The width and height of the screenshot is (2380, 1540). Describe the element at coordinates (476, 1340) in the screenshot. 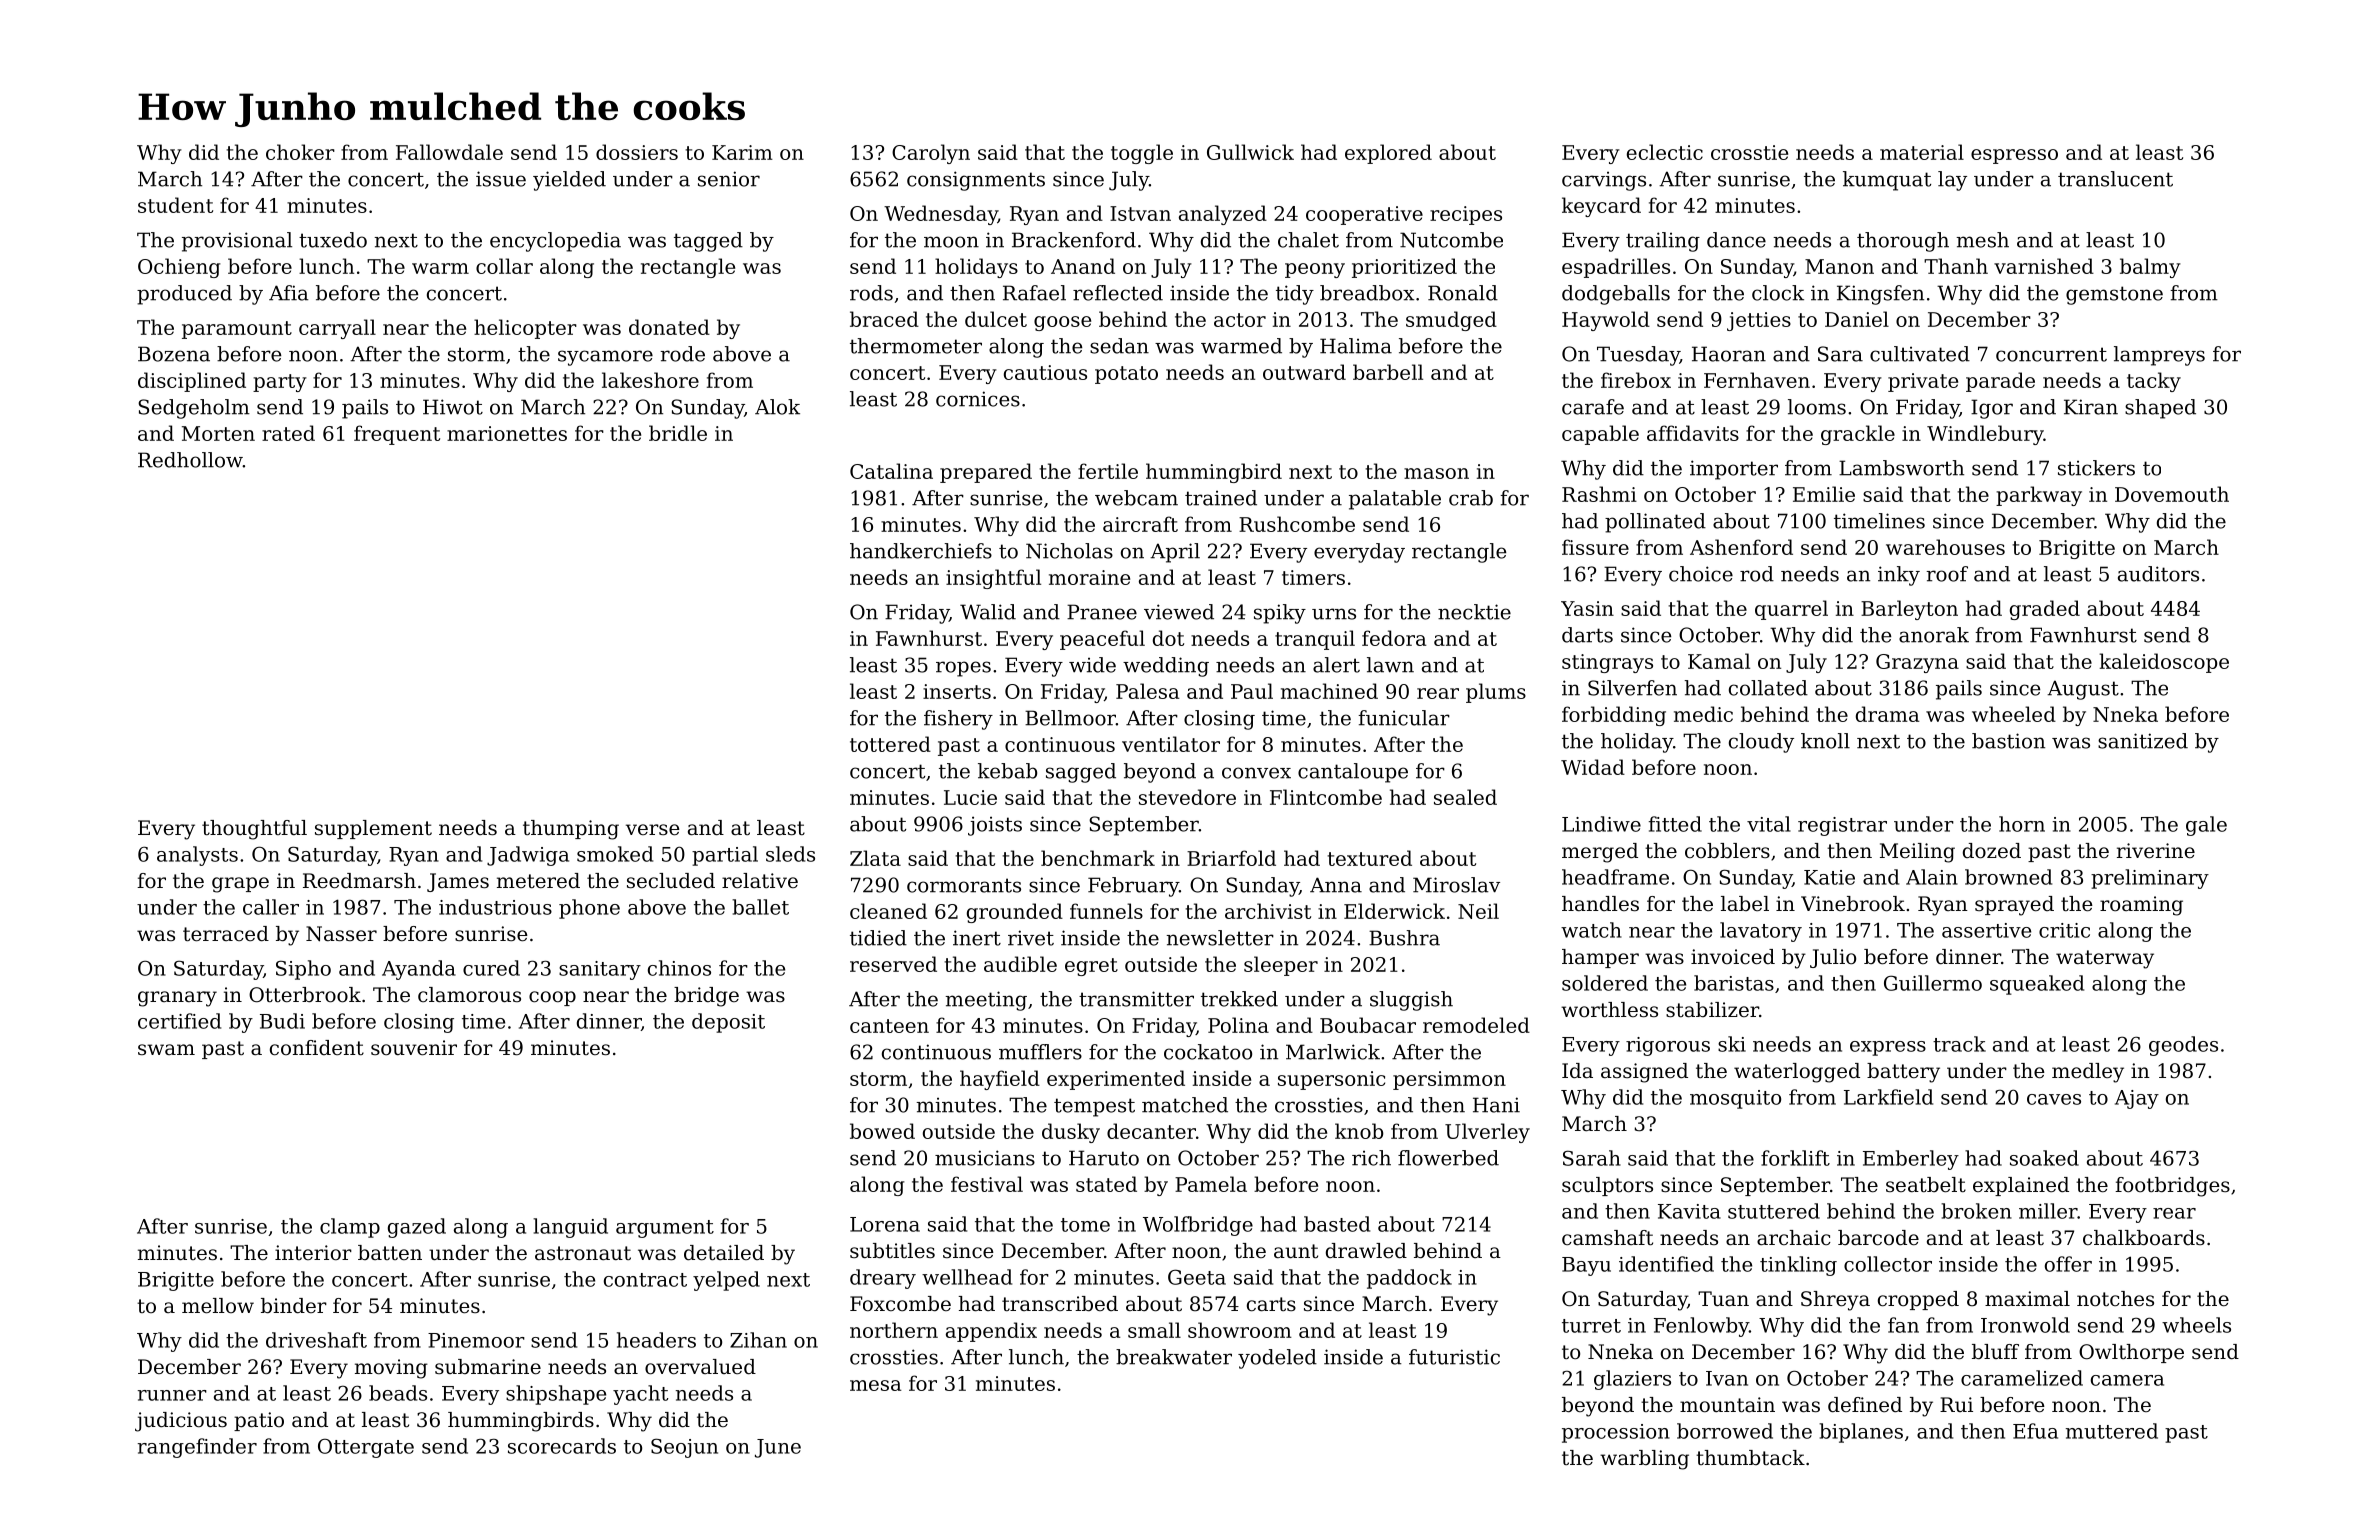

I see `Pinemoor` at that location.
